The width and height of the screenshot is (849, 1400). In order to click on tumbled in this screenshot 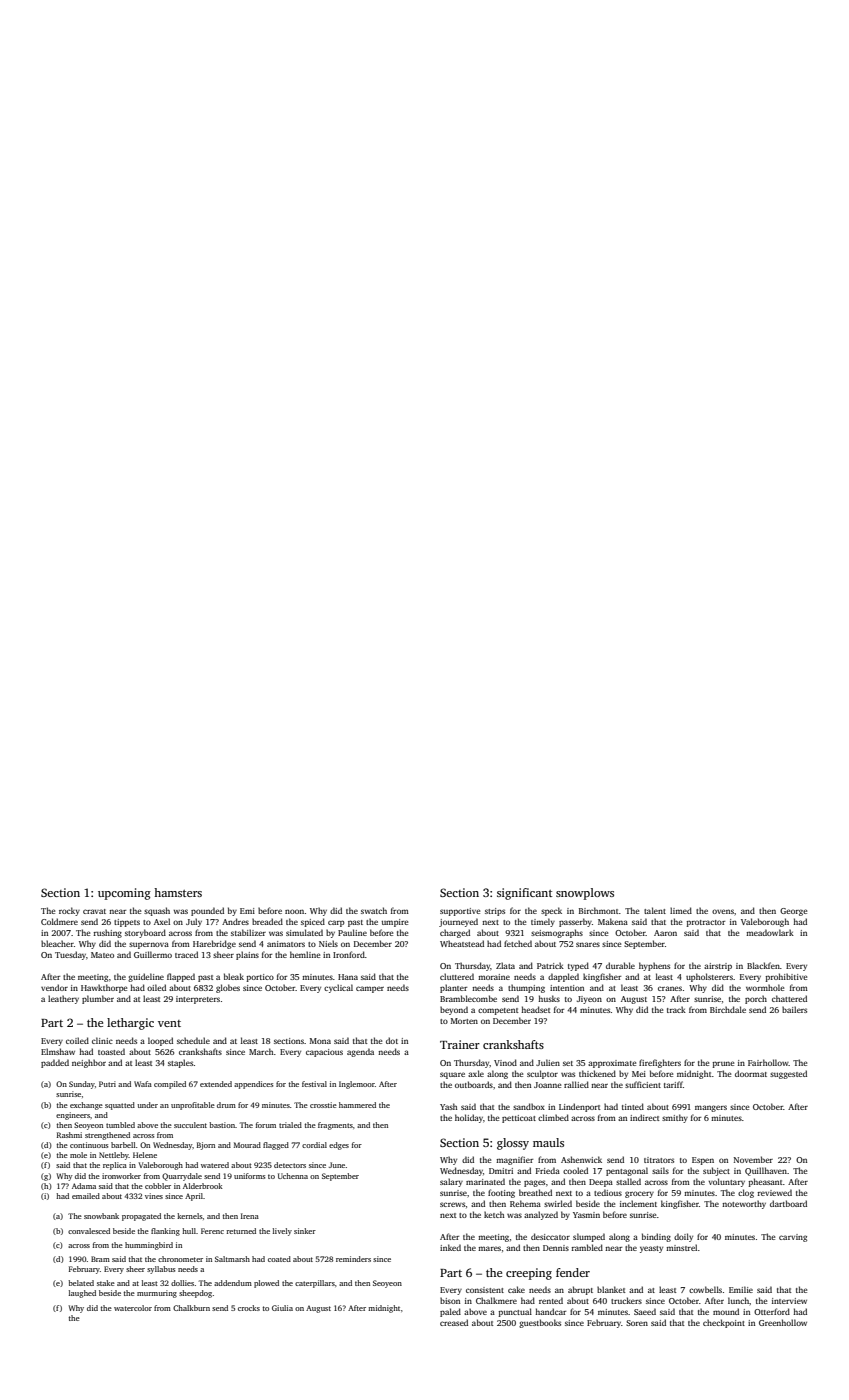, I will do `click(120, 1125)`.
